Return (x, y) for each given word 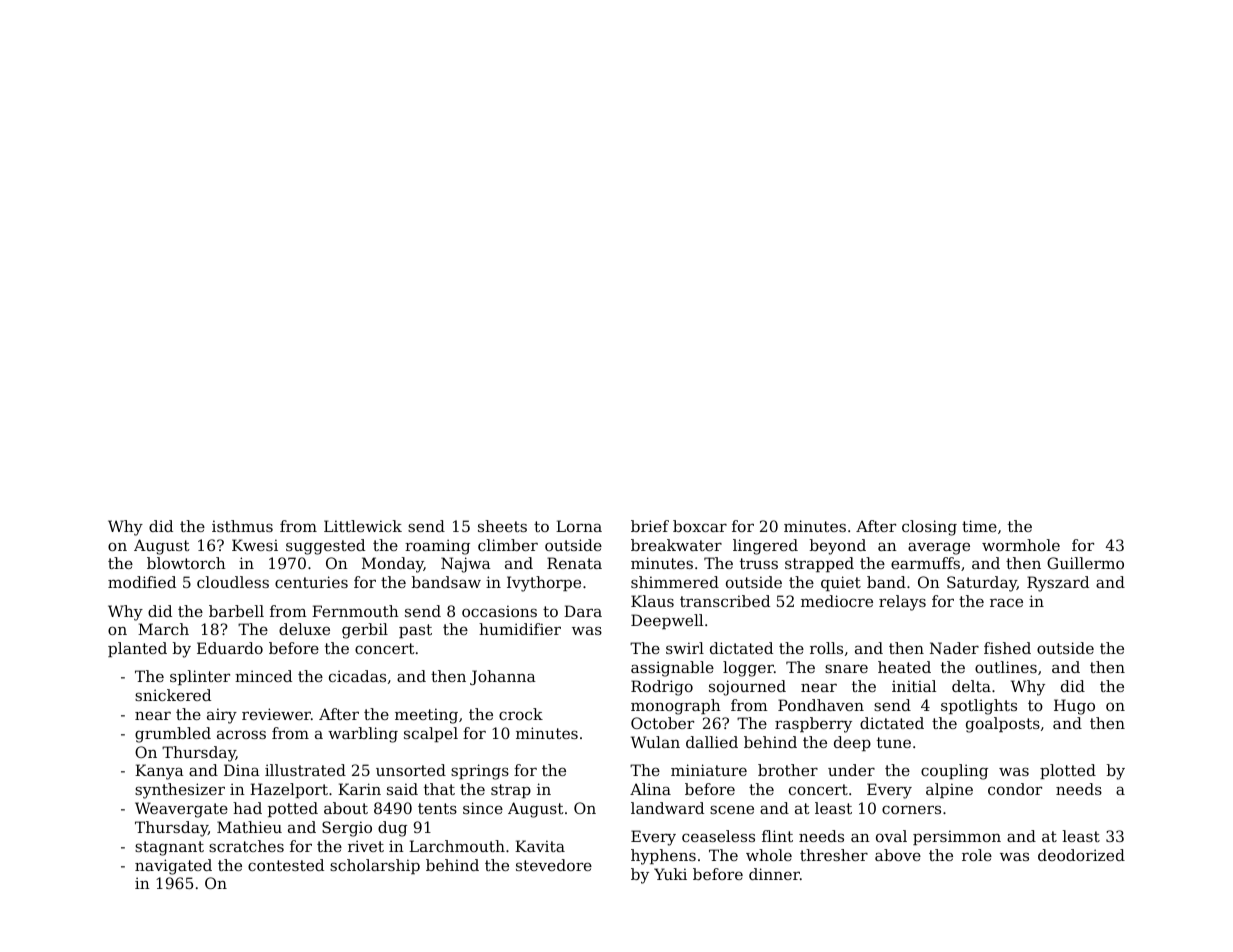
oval (891, 836)
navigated (173, 867)
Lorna (579, 526)
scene (732, 809)
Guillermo (1085, 563)
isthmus (242, 526)
